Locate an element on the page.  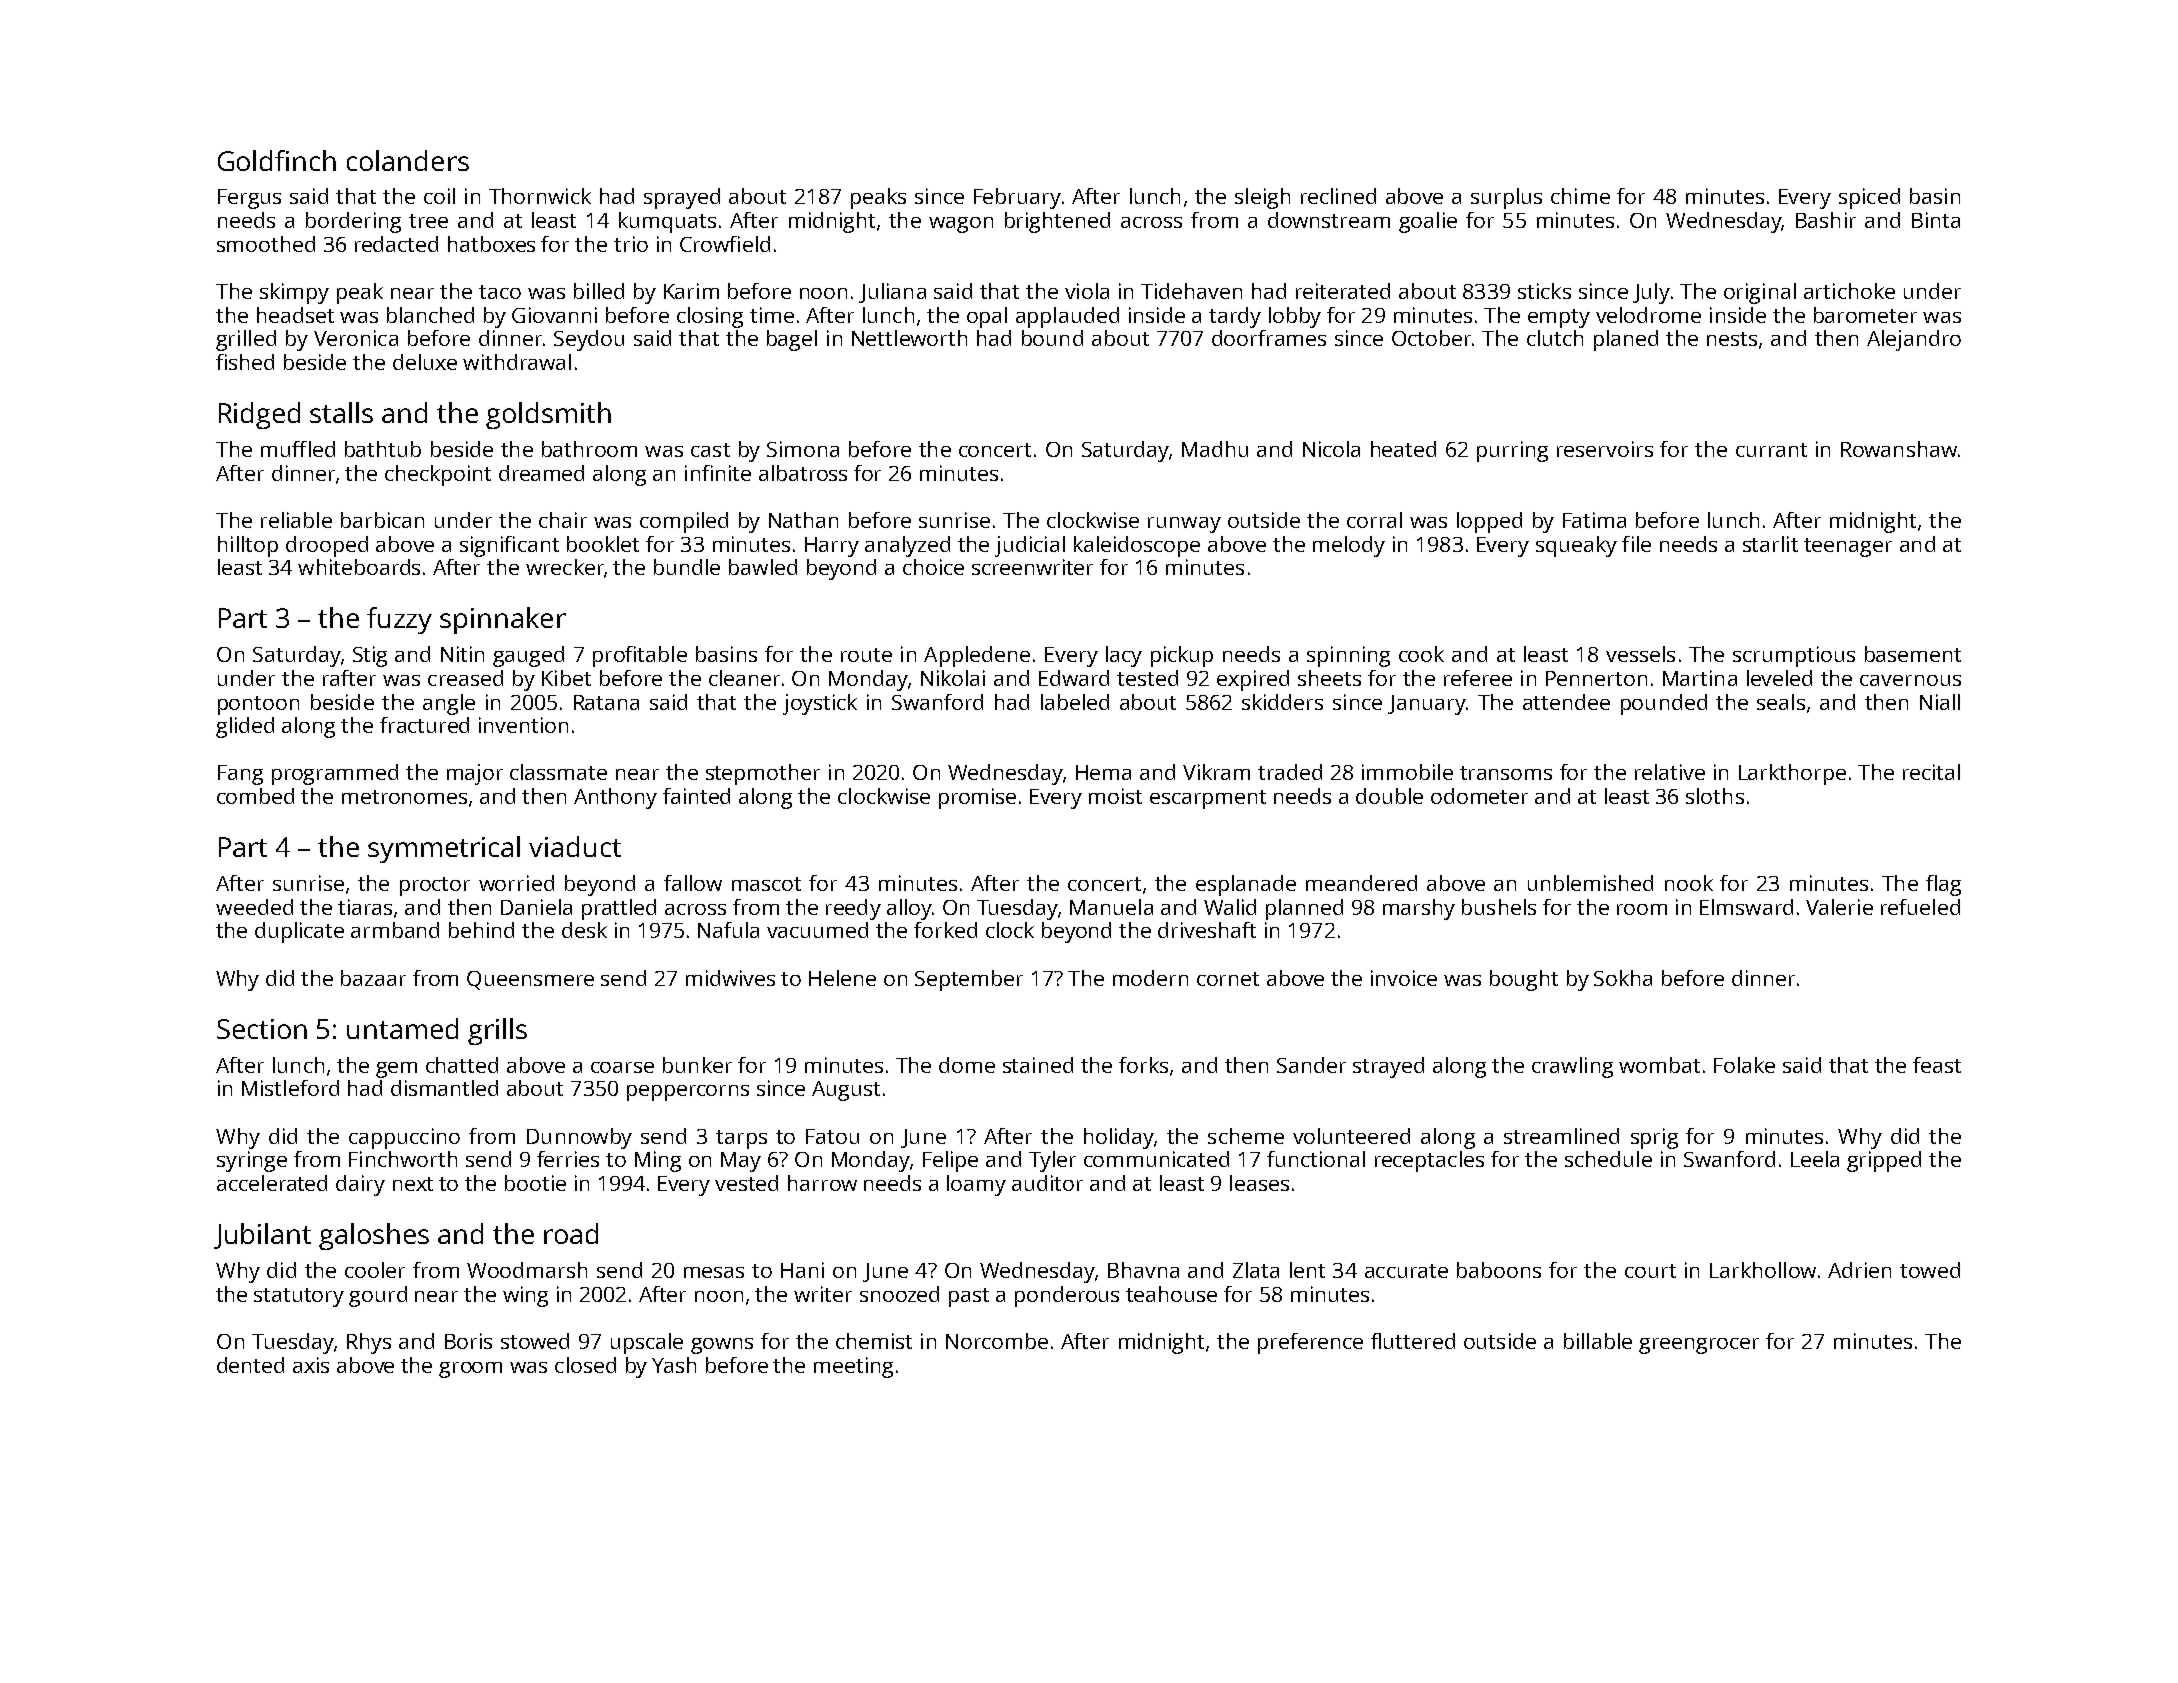
Nettleworth is located at coordinates (909, 338).
